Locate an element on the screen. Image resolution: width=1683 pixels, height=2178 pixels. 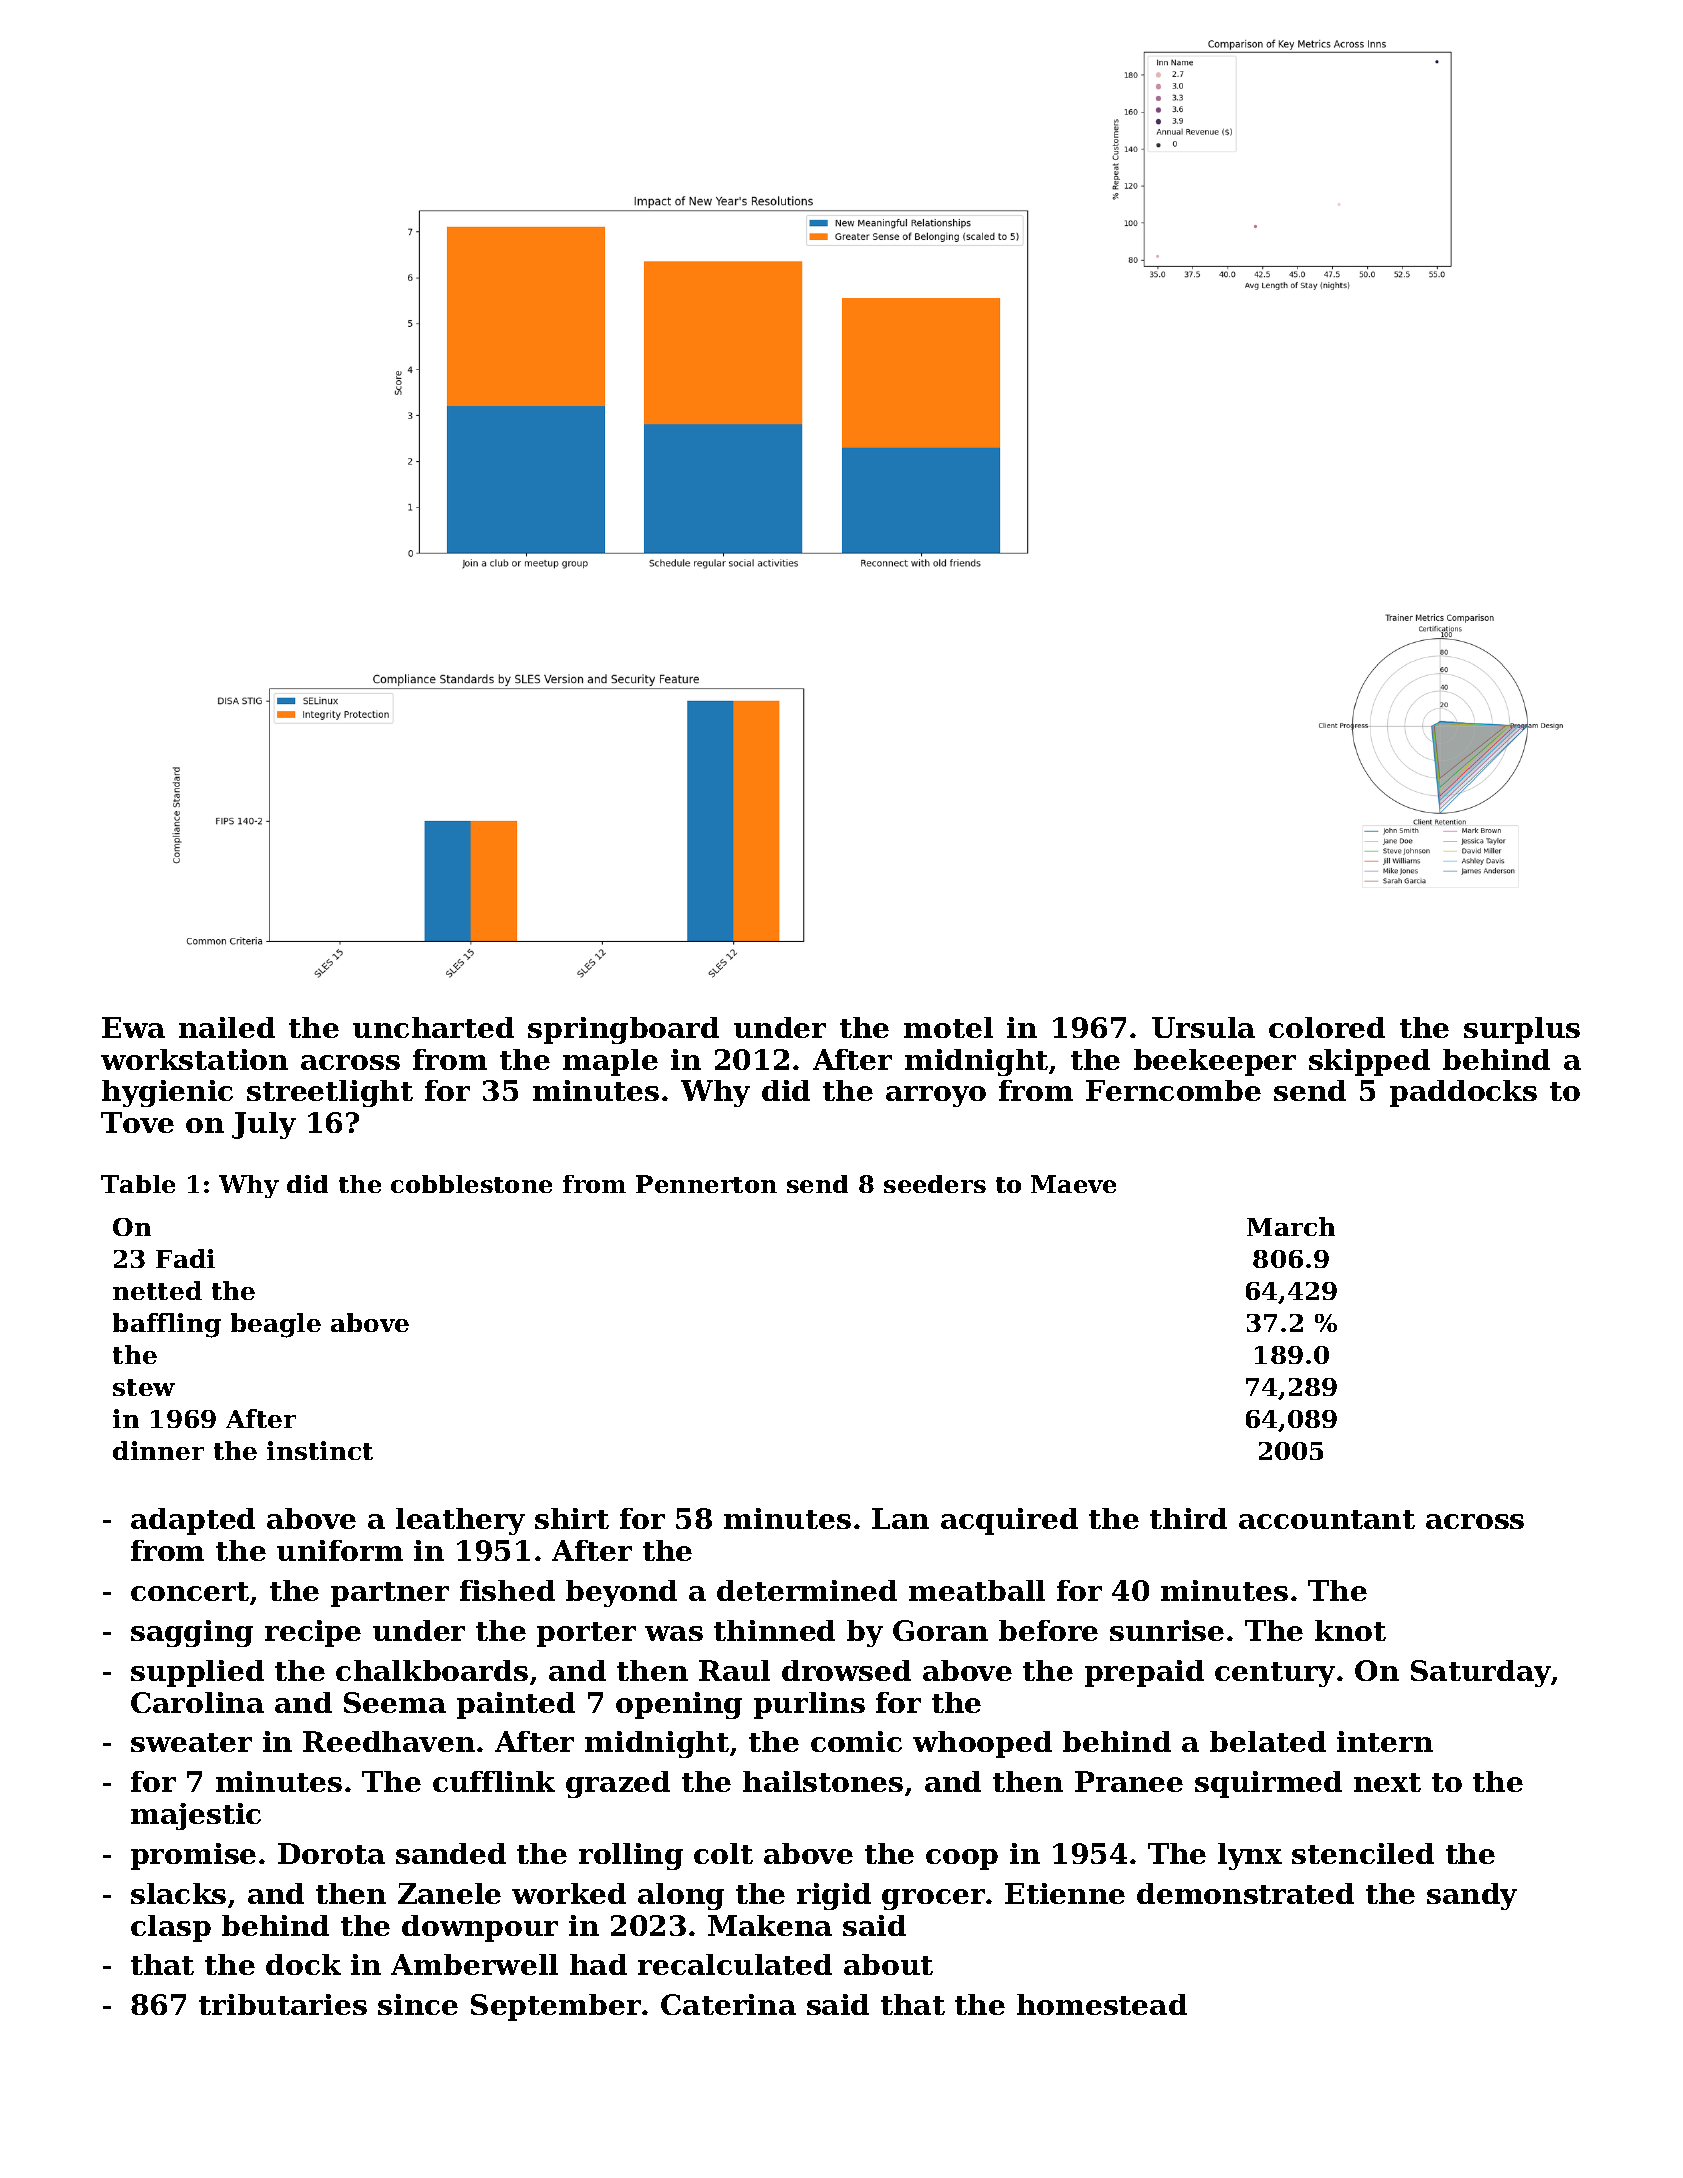
Amberwell is located at coordinates (474, 1964).
